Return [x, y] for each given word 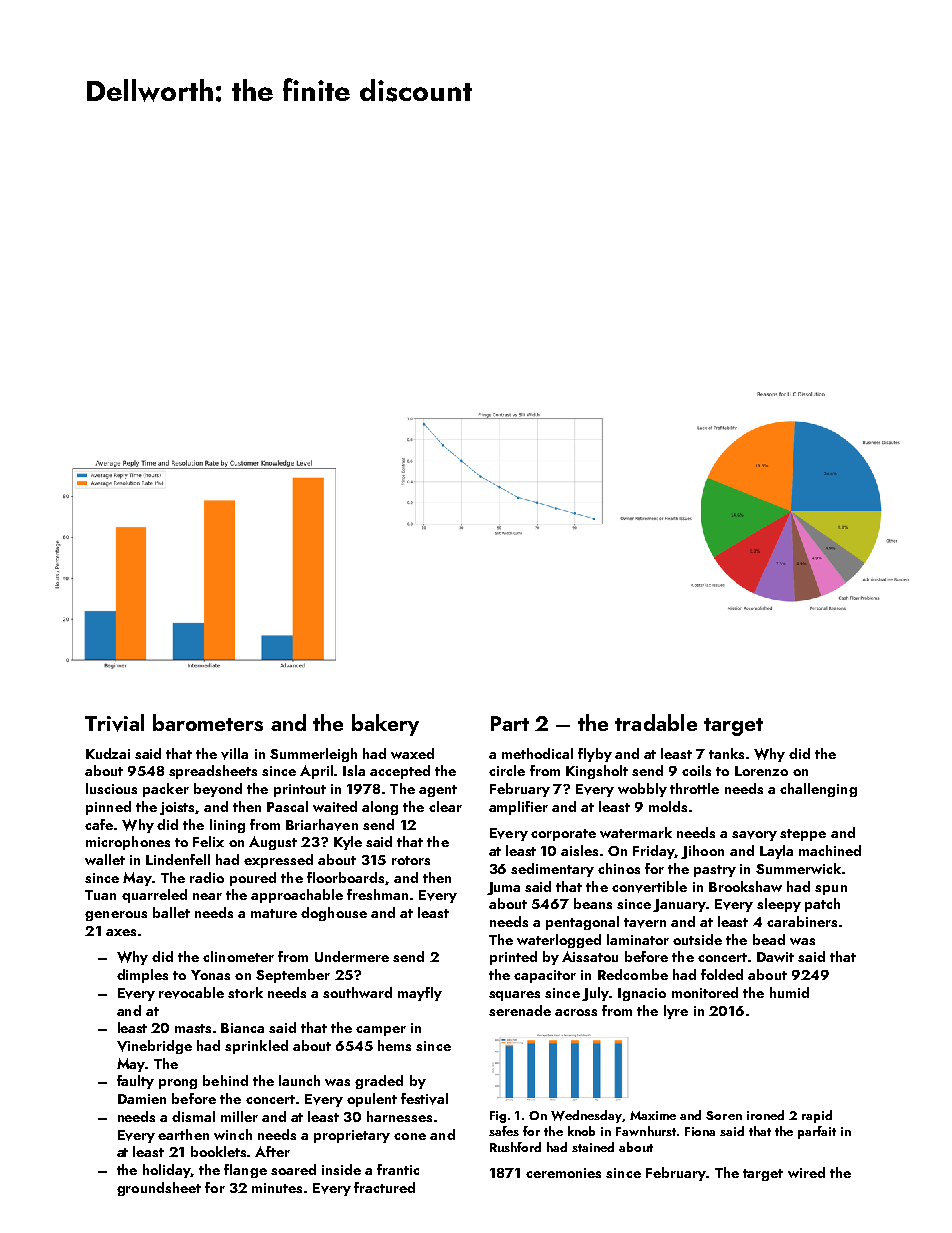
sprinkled [256, 1047]
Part [510, 723]
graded [379, 1082]
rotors [411, 860]
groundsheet [159, 1189]
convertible [649, 887]
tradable [656, 722]
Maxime [653, 1115]
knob [581, 1131]
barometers [208, 722]
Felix [208, 841]
